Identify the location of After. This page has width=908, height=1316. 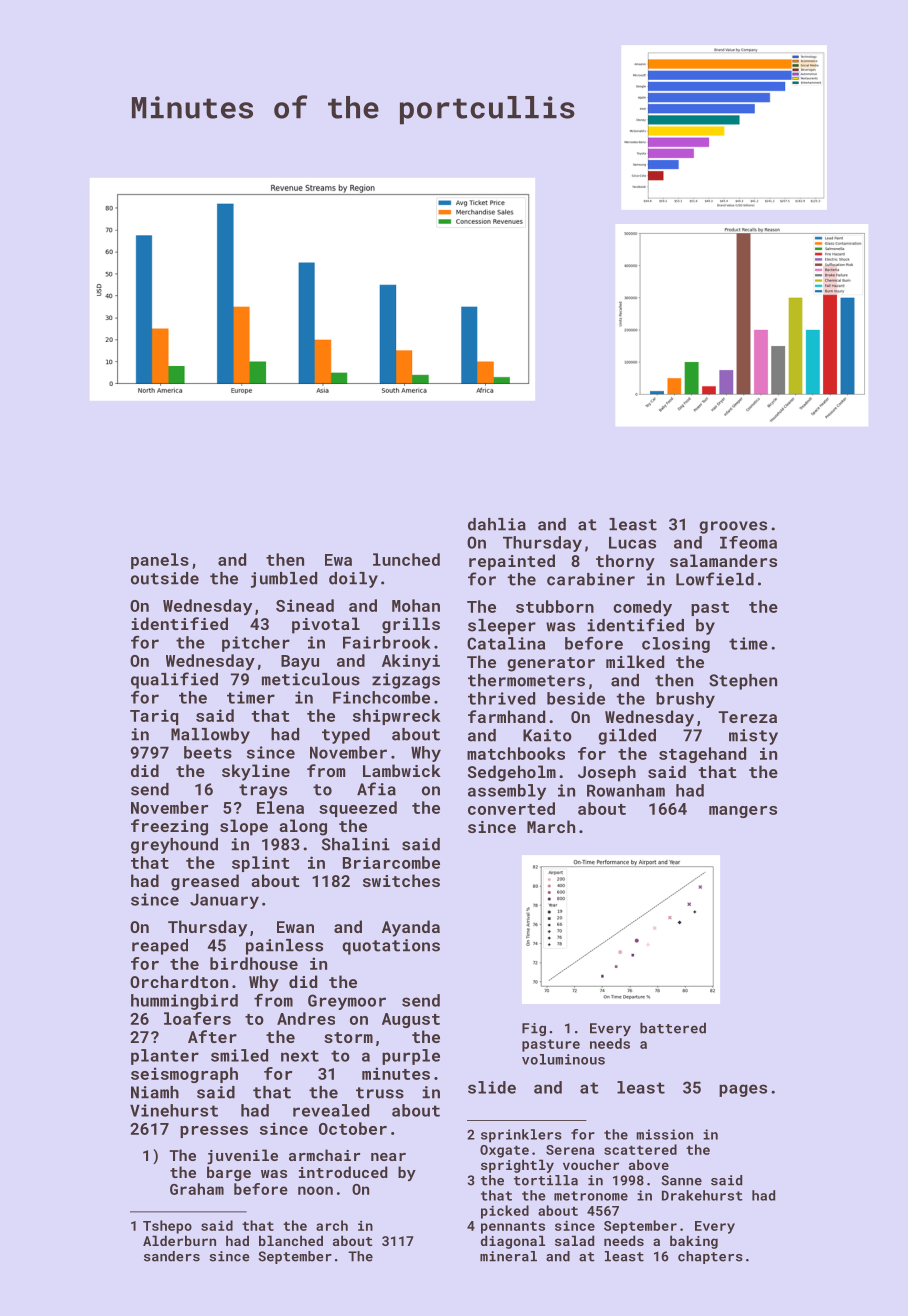
(212, 1036).
